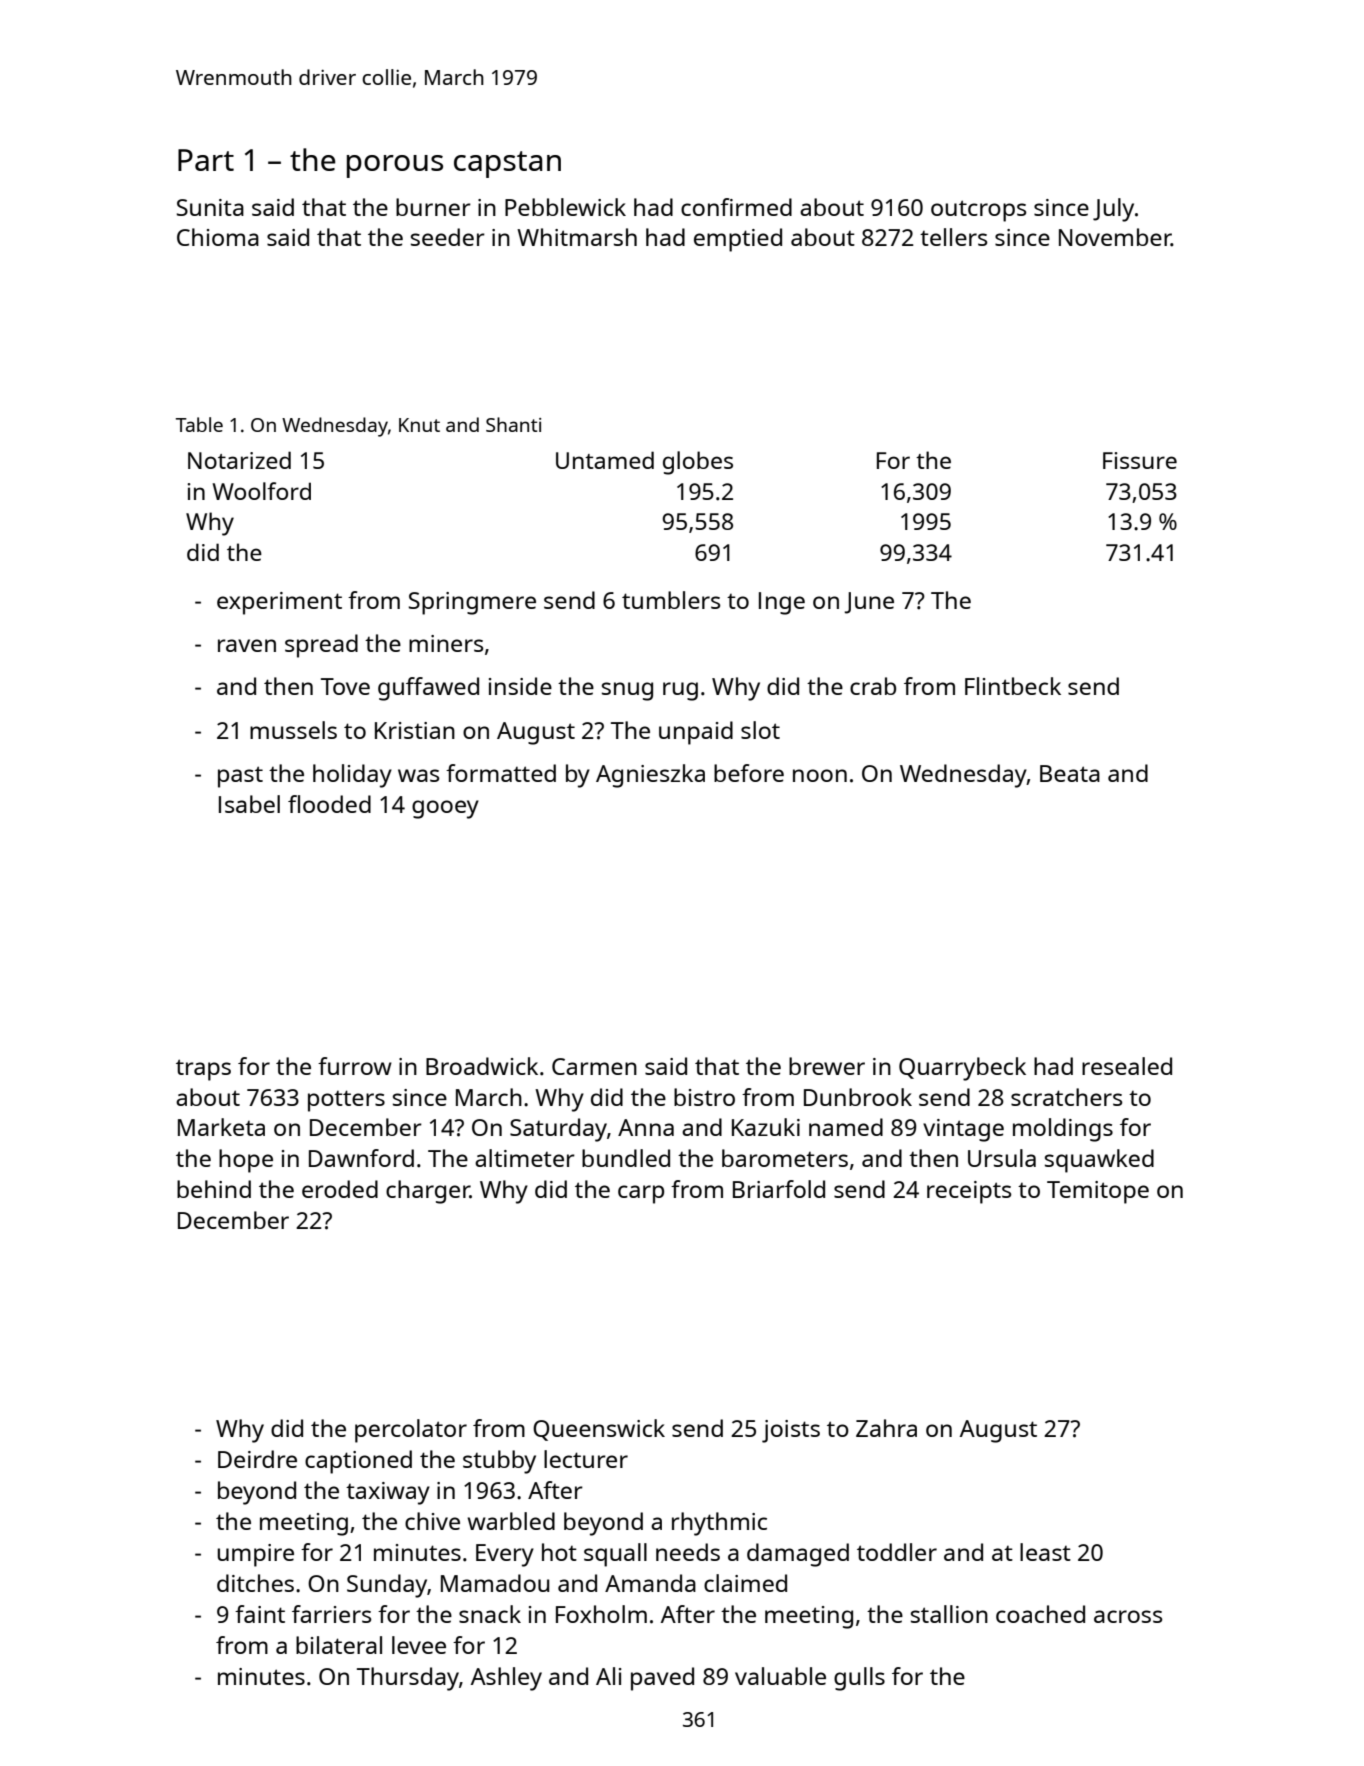 This page has width=1364, height=1766. Describe the element at coordinates (445, 809) in the page. I see `gooey` at that location.
